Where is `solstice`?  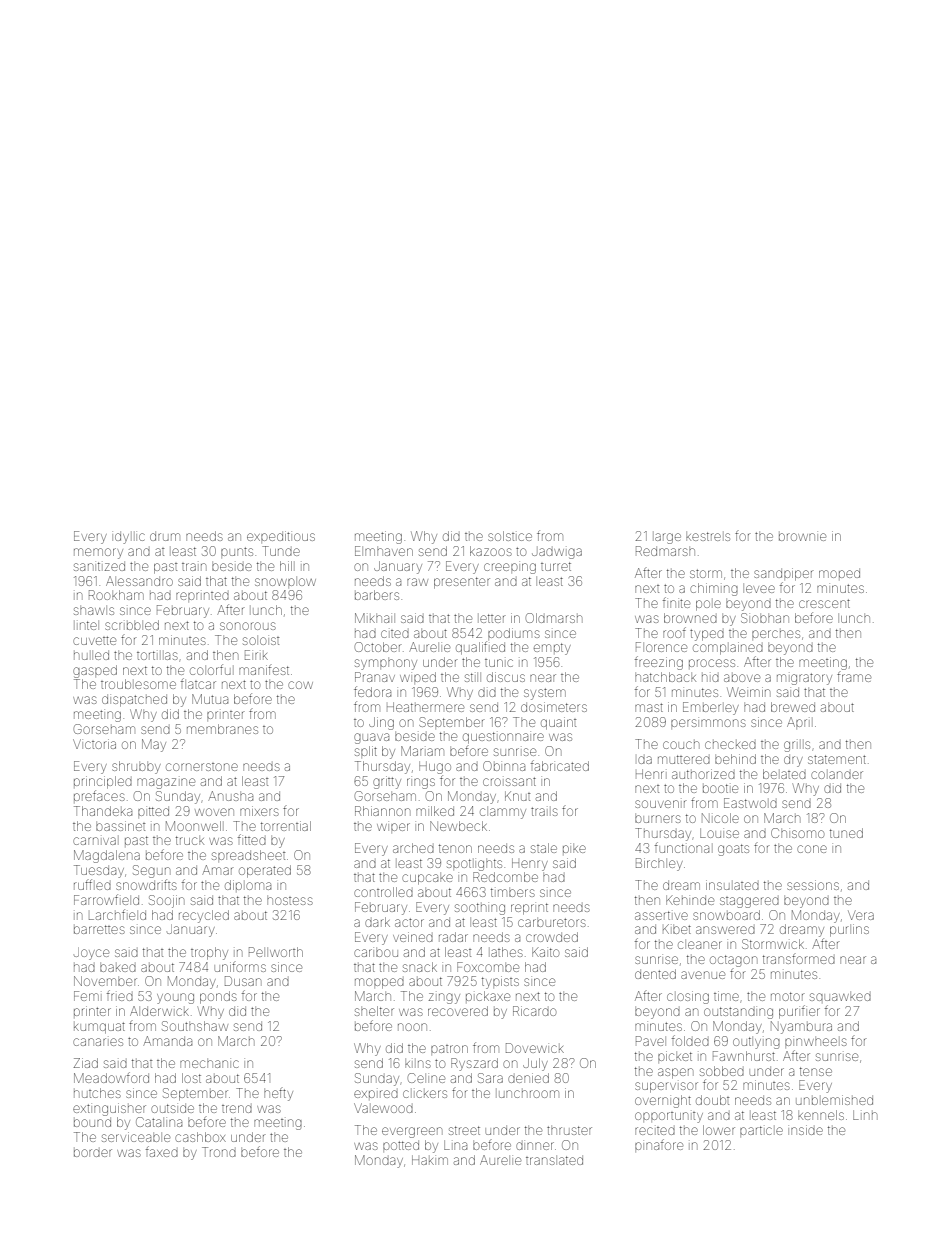
solstice is located at coordinates (510, 536).
